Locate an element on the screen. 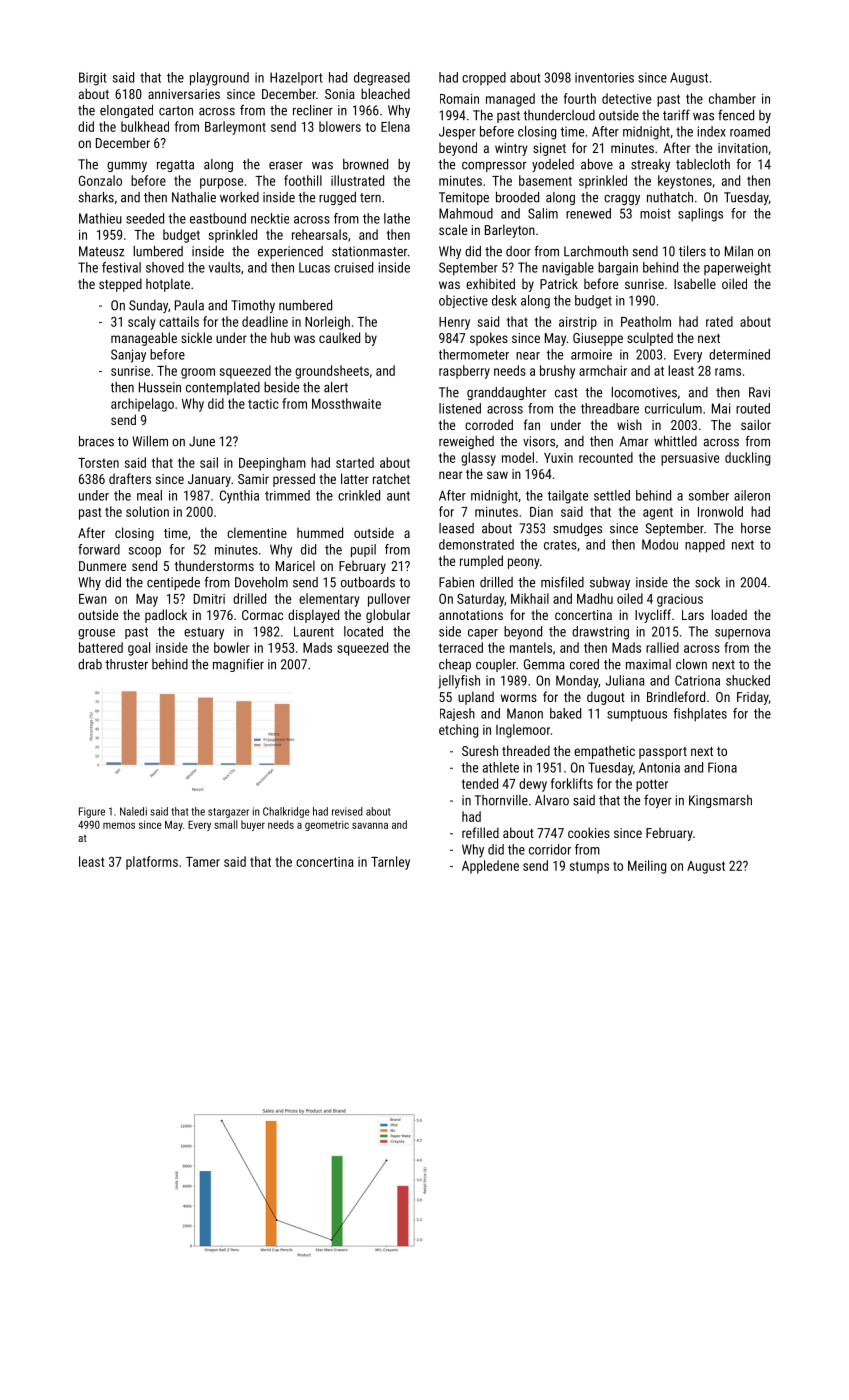 This screenshot has width=849, height=1400. napped is located at coordinates (705, 546).
